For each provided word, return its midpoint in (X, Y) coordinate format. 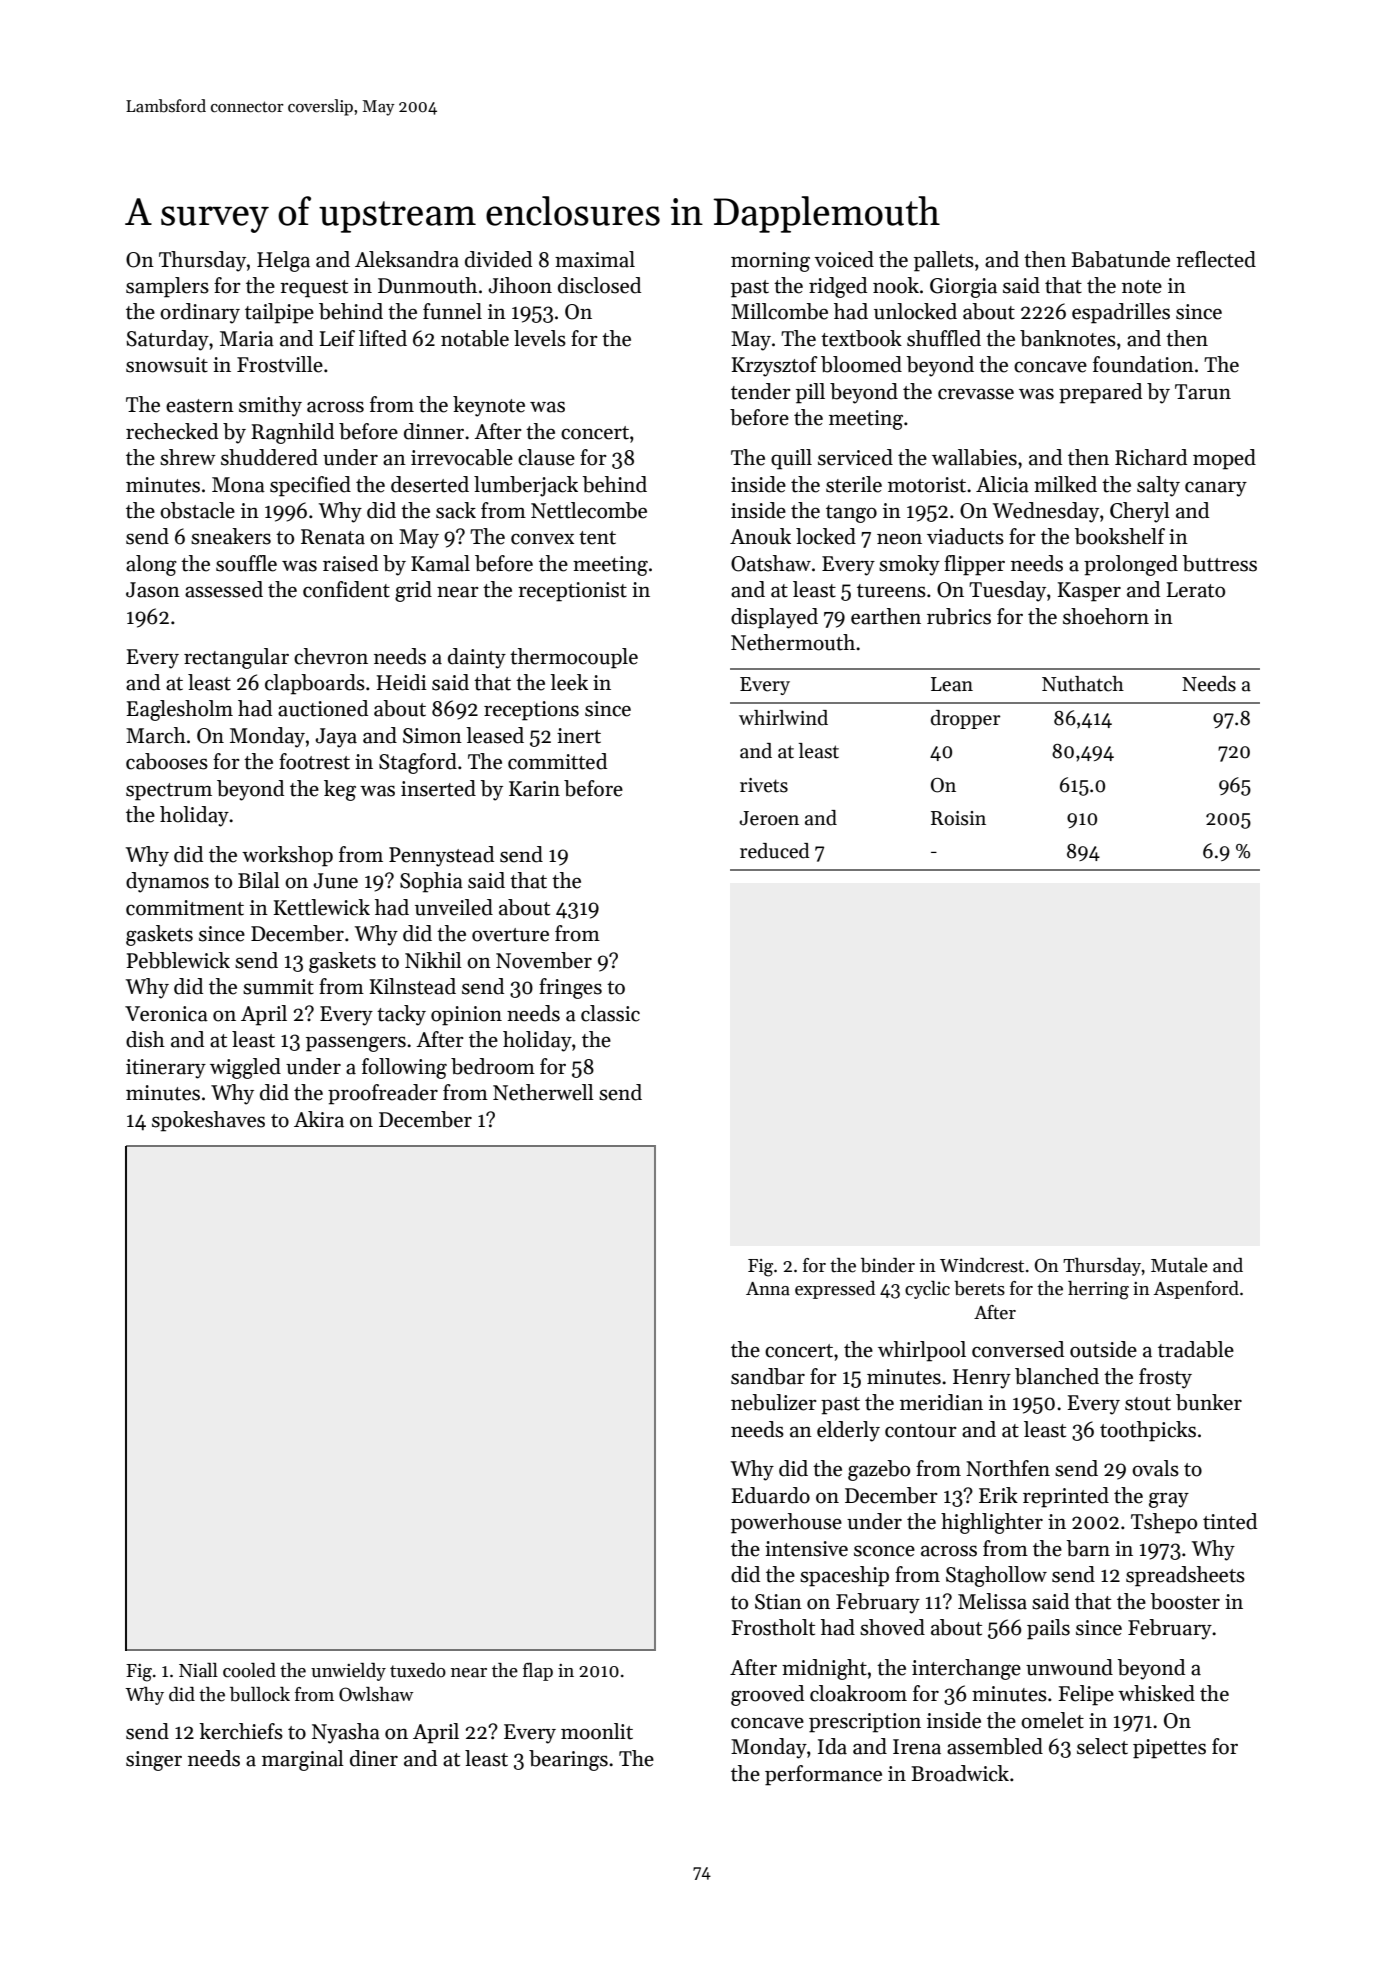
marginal (303, 1760)
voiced (844, 259)
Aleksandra (407, 259)
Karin (534, 789)
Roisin (958, 818)
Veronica (166, 1014)
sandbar (768, 1376)
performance (823, 1775)
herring (1098, 1290)
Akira (319, 1119)
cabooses (167, 761)
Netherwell (543, 1092)
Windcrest (982, 1265)
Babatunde (1120, 259)
